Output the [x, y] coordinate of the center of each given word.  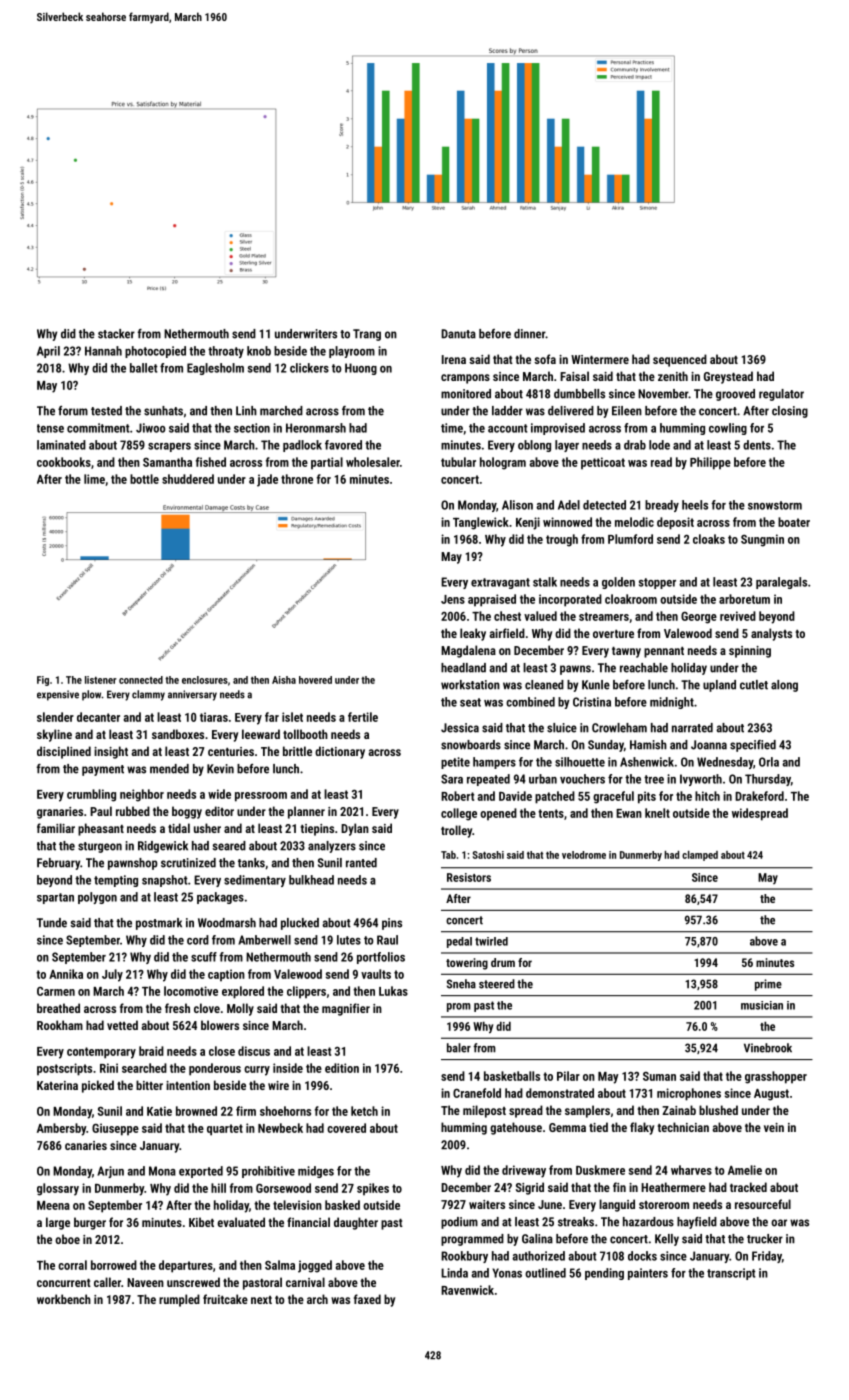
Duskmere [600, 1170]
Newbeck [280, 1128]
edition [342, 1068]
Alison [517, 505]
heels [695, 505]
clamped [700, 856]
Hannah [103, 351]
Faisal [574, 376]
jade [267, 480]
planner [306, 812]
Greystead [728, 377]
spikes [373, 1189]
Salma [280, 1265]
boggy [187, 812]
